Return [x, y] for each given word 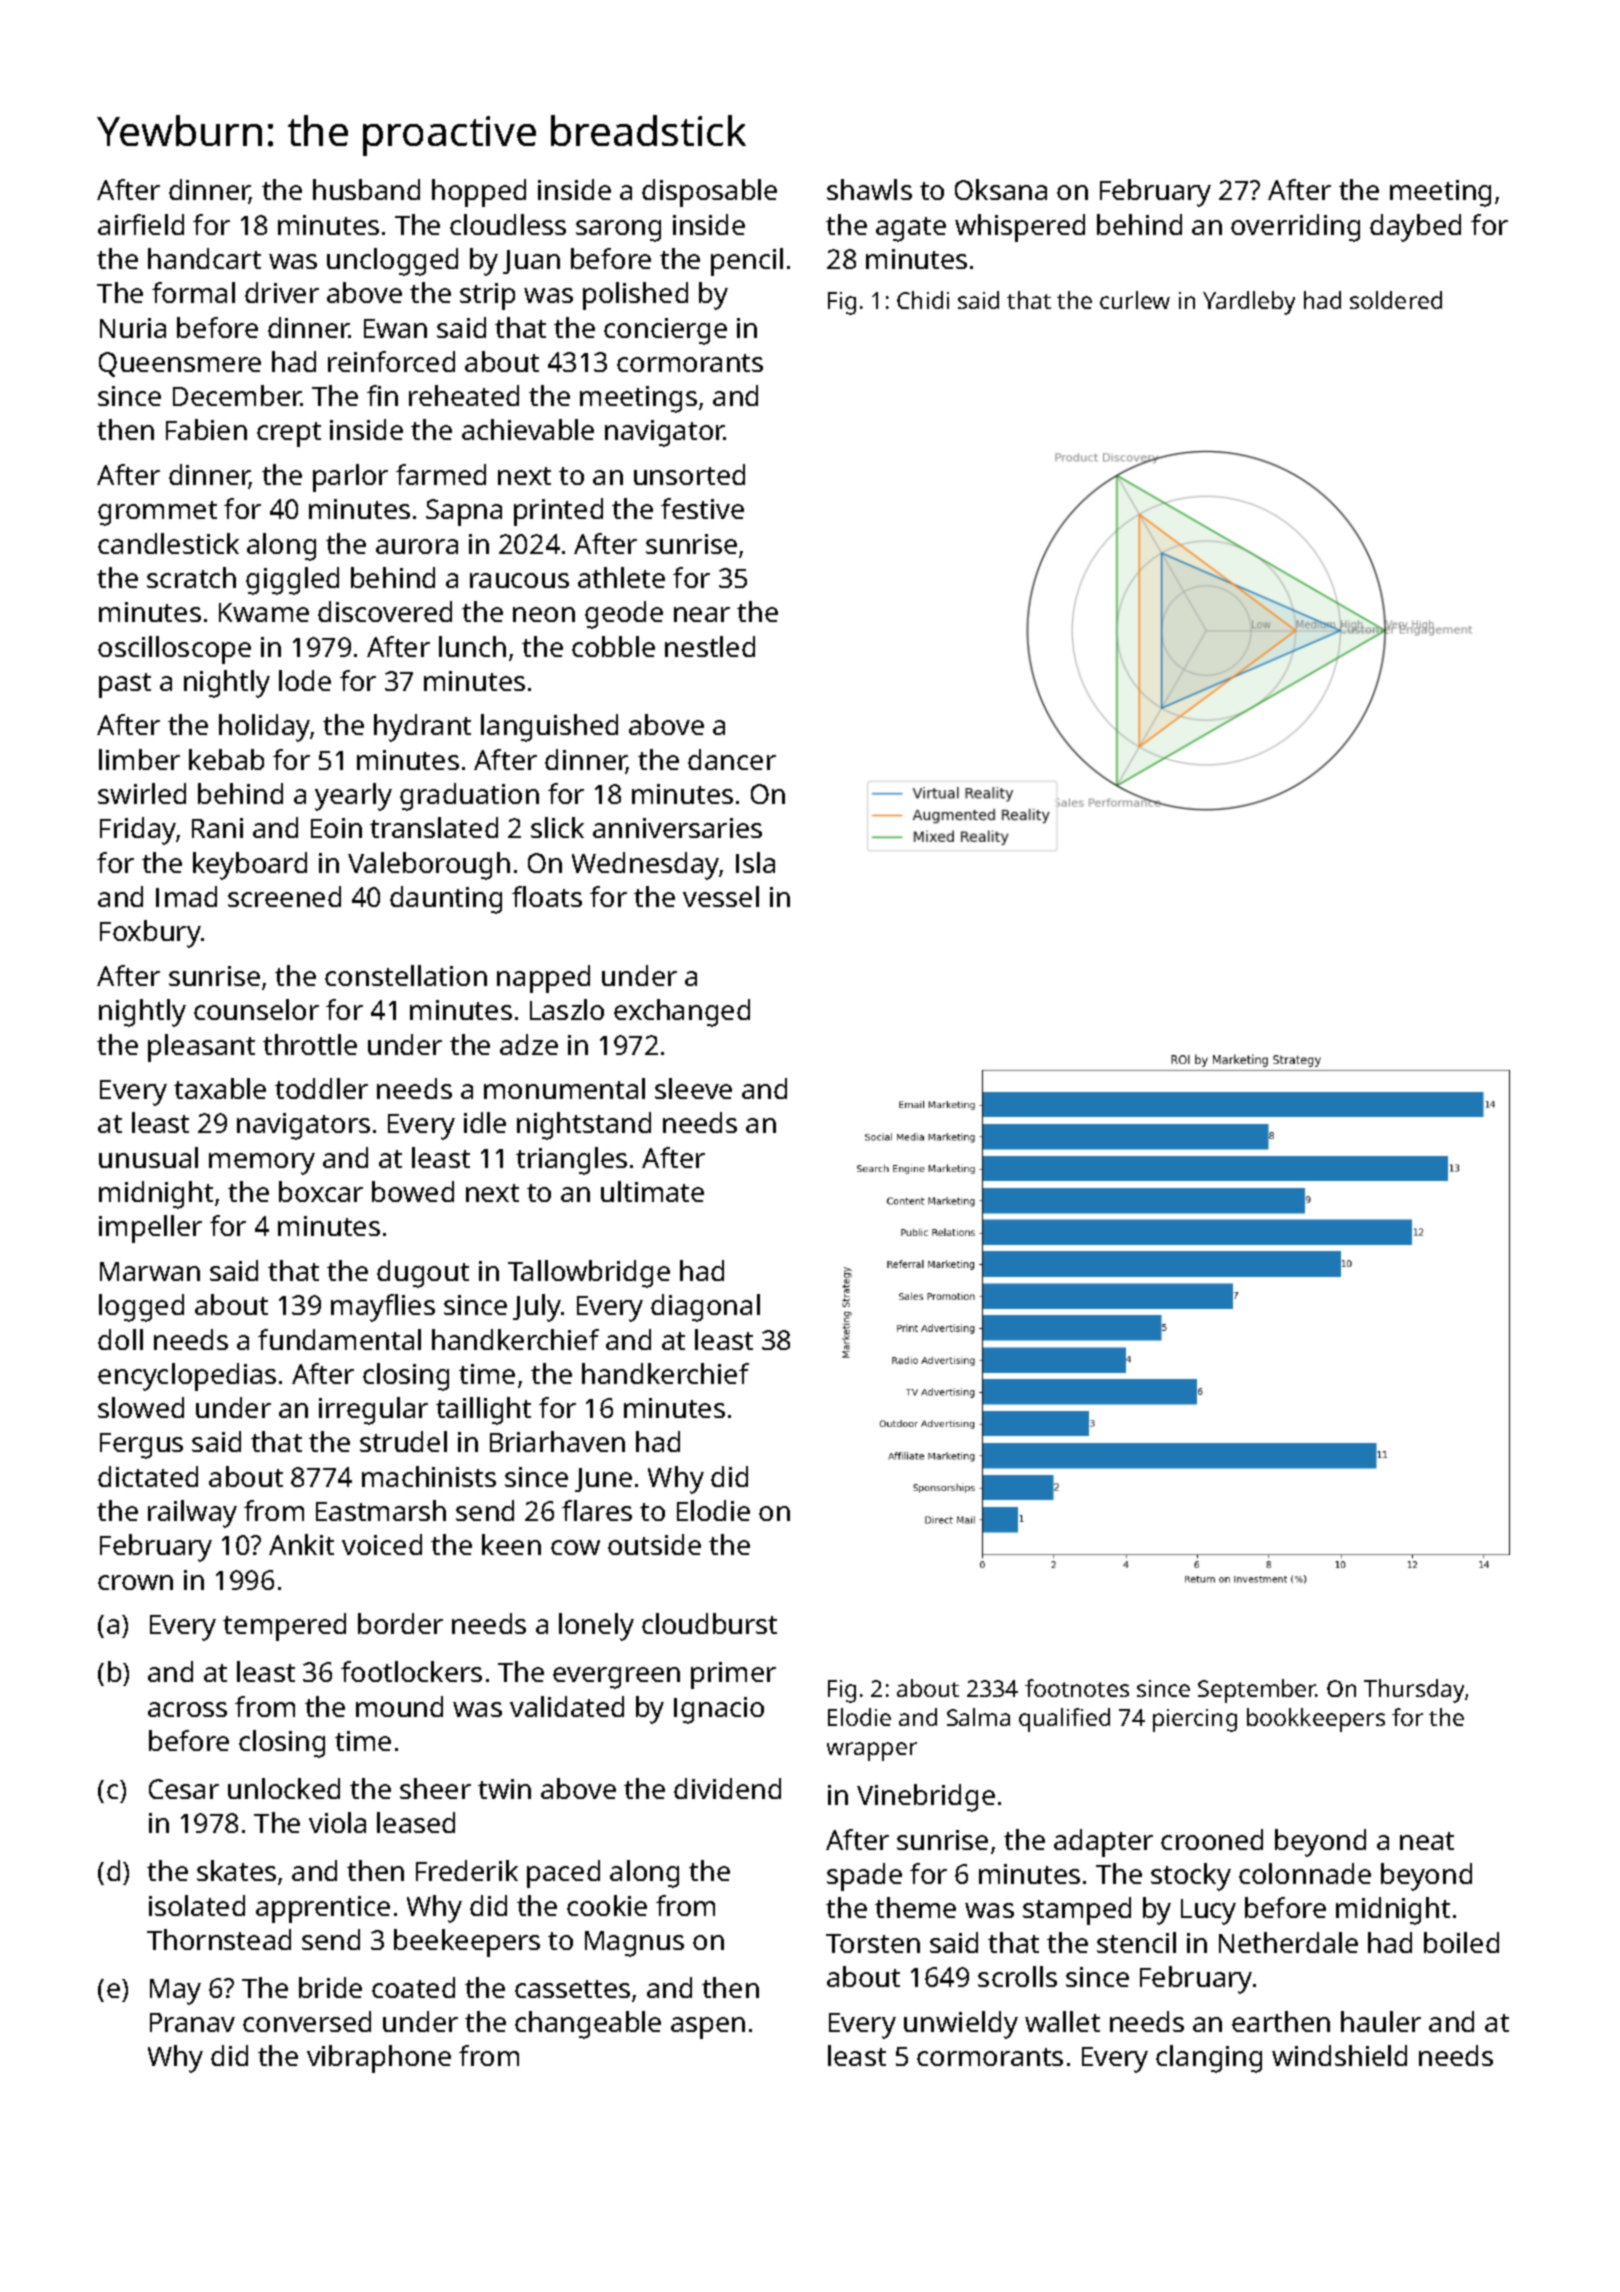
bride [330, 1987]
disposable [709, 193]
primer [733, 1675]
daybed [1415, 228]
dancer [732, 759]
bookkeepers [1316, 1720]
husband [366, 189]
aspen [708, 2028]
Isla [755, 862]
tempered [284, 1627]
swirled [142, 793]
